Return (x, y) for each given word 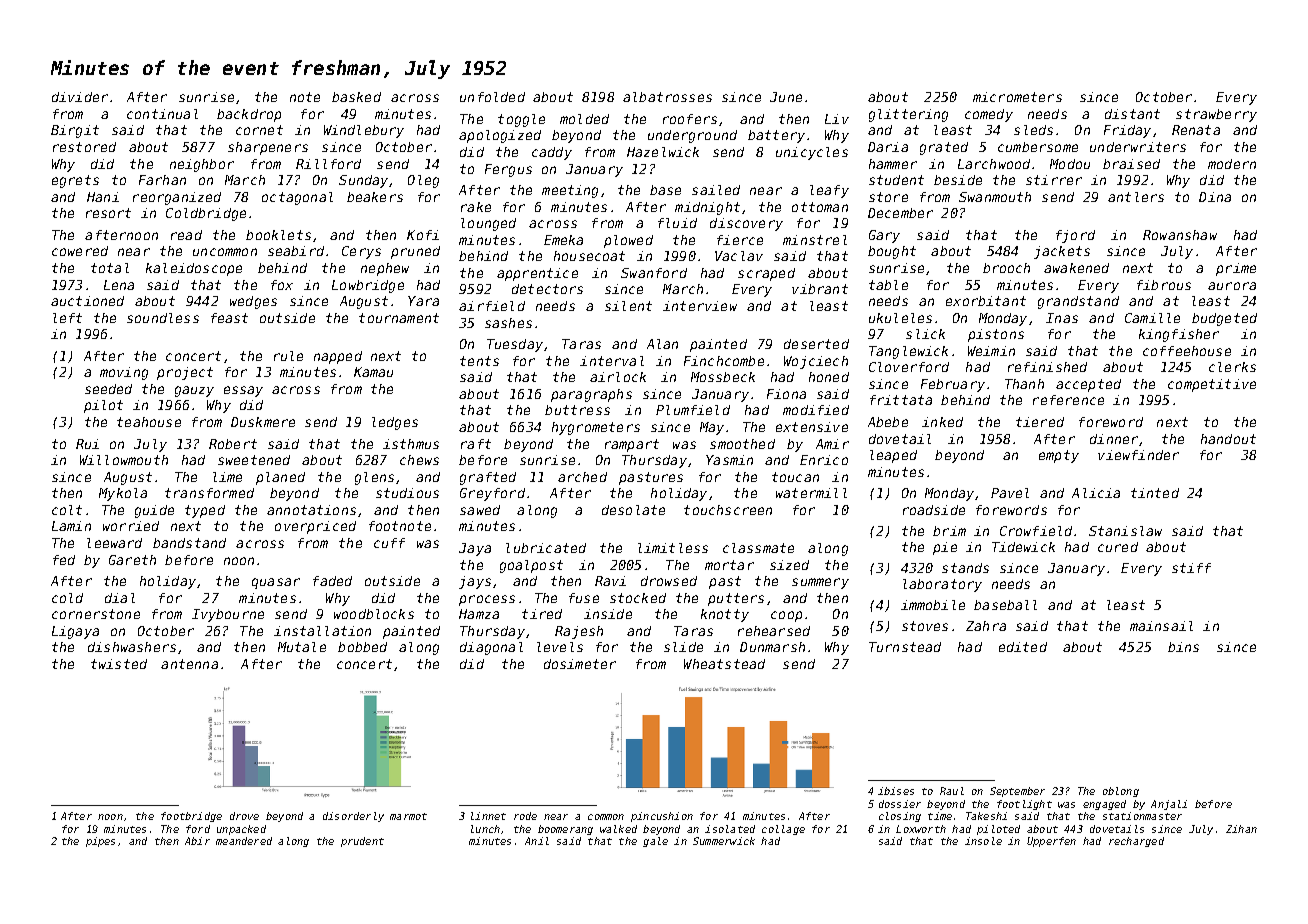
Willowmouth (124, 460)
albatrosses (667, 97)
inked (942, 422)
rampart (632, 445)
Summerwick (724, 841)
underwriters (1138, 147)
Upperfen (1051, 842)
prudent (362, 842)
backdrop (249, 115)
